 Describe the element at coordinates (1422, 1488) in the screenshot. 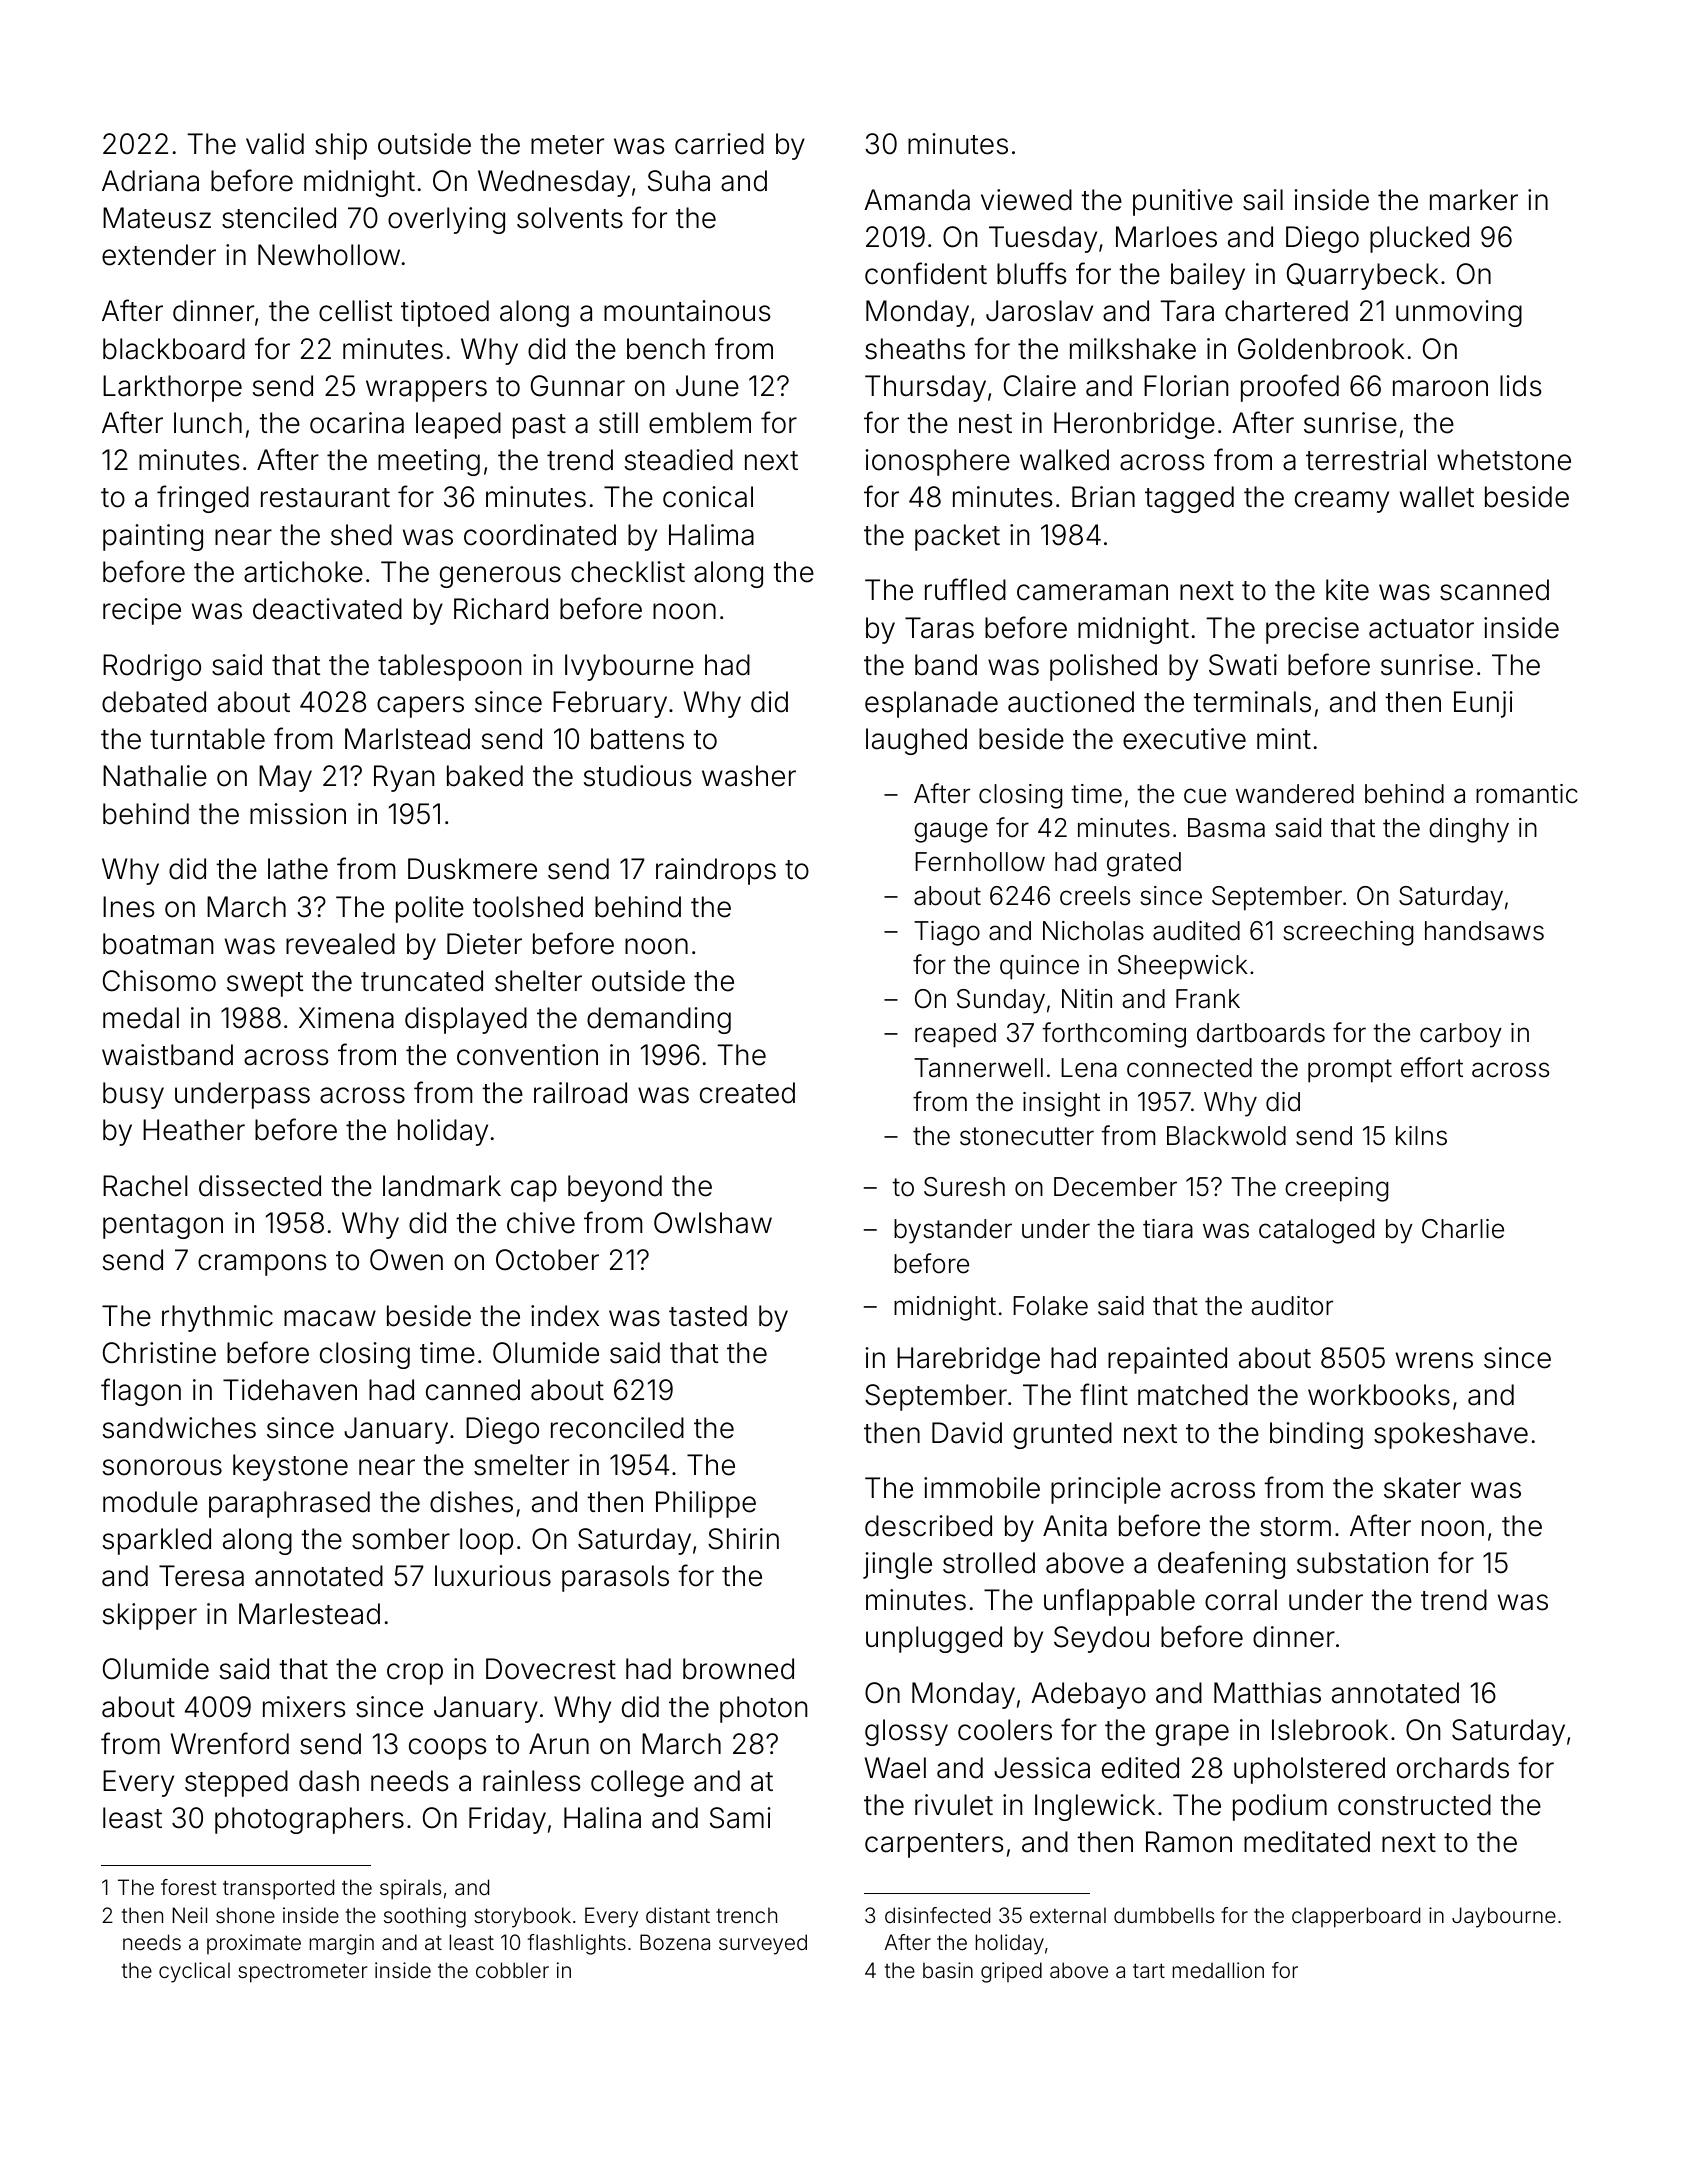

I see `skater` at that location.
